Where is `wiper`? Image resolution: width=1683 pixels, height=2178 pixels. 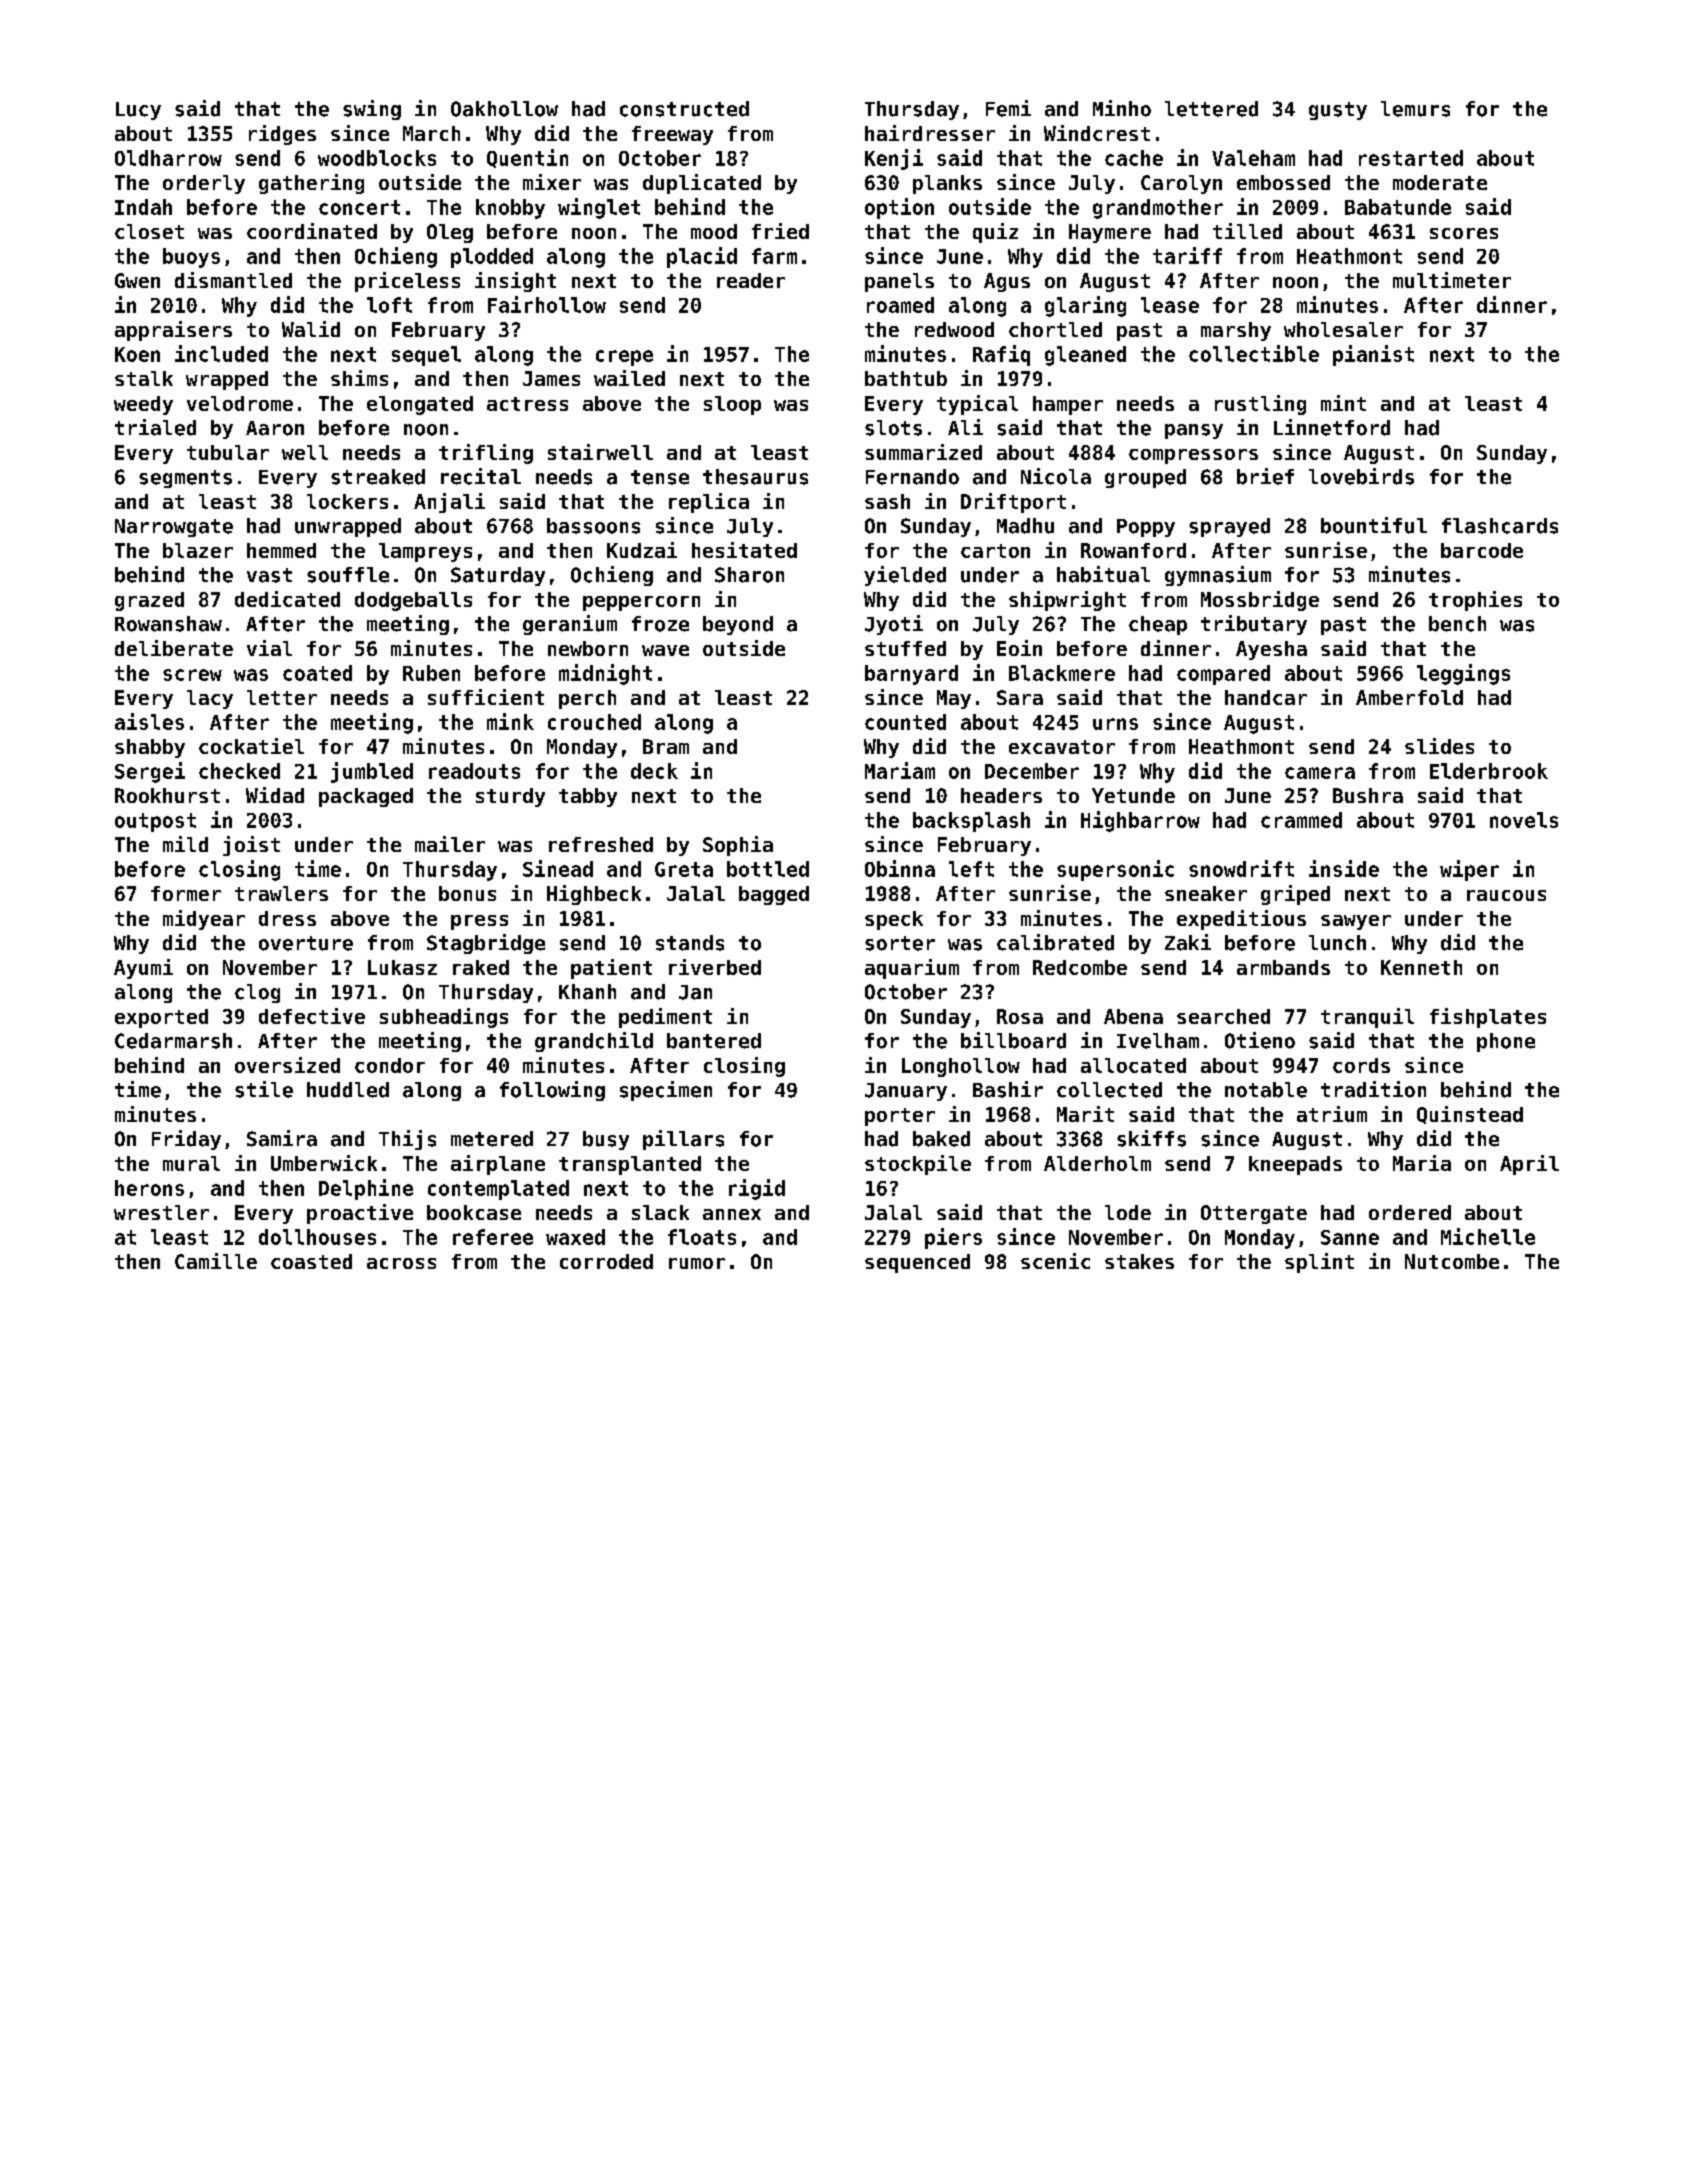 wiper is located at coordinates (1469, 870).
